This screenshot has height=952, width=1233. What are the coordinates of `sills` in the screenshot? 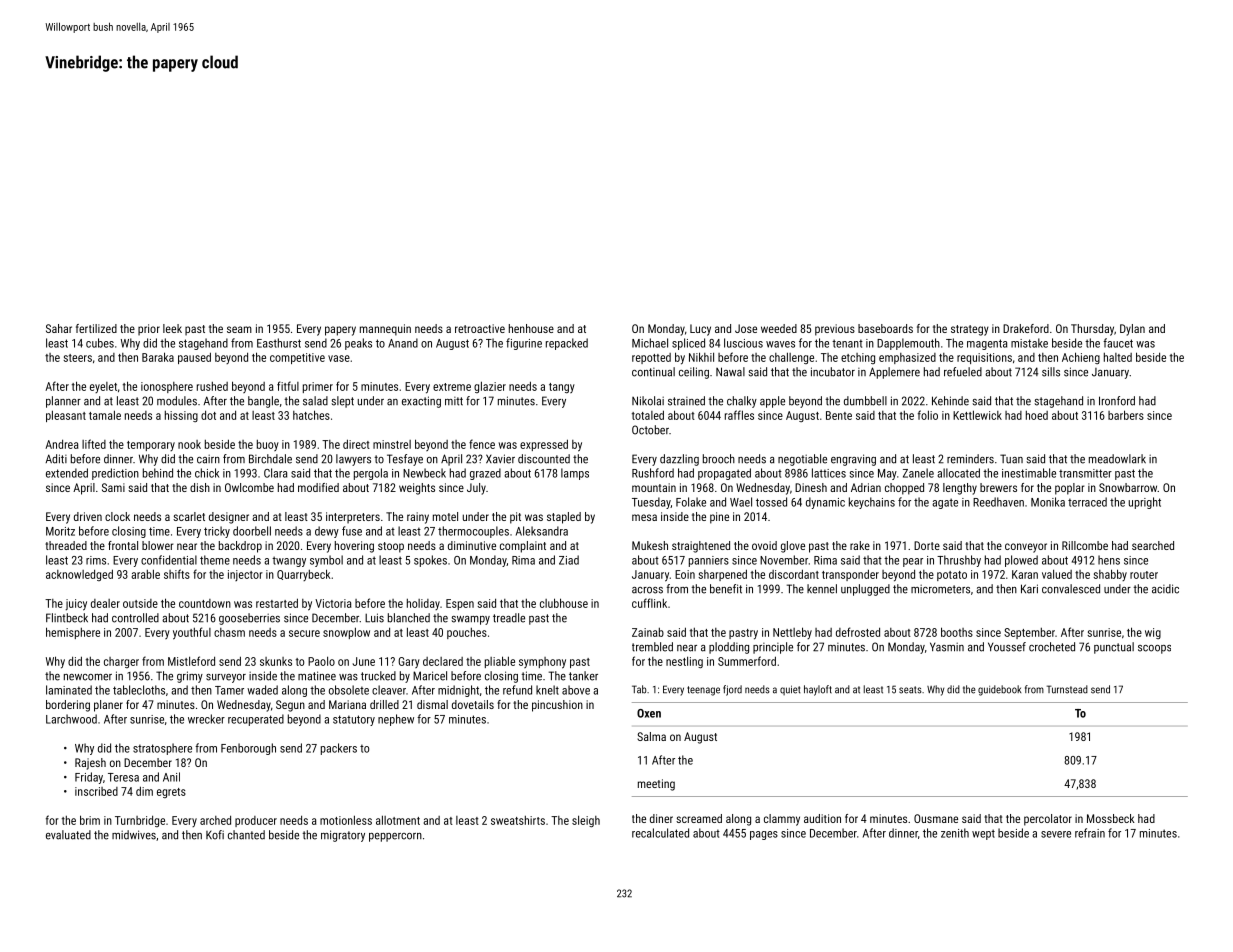 It's located at (1051, 372).
